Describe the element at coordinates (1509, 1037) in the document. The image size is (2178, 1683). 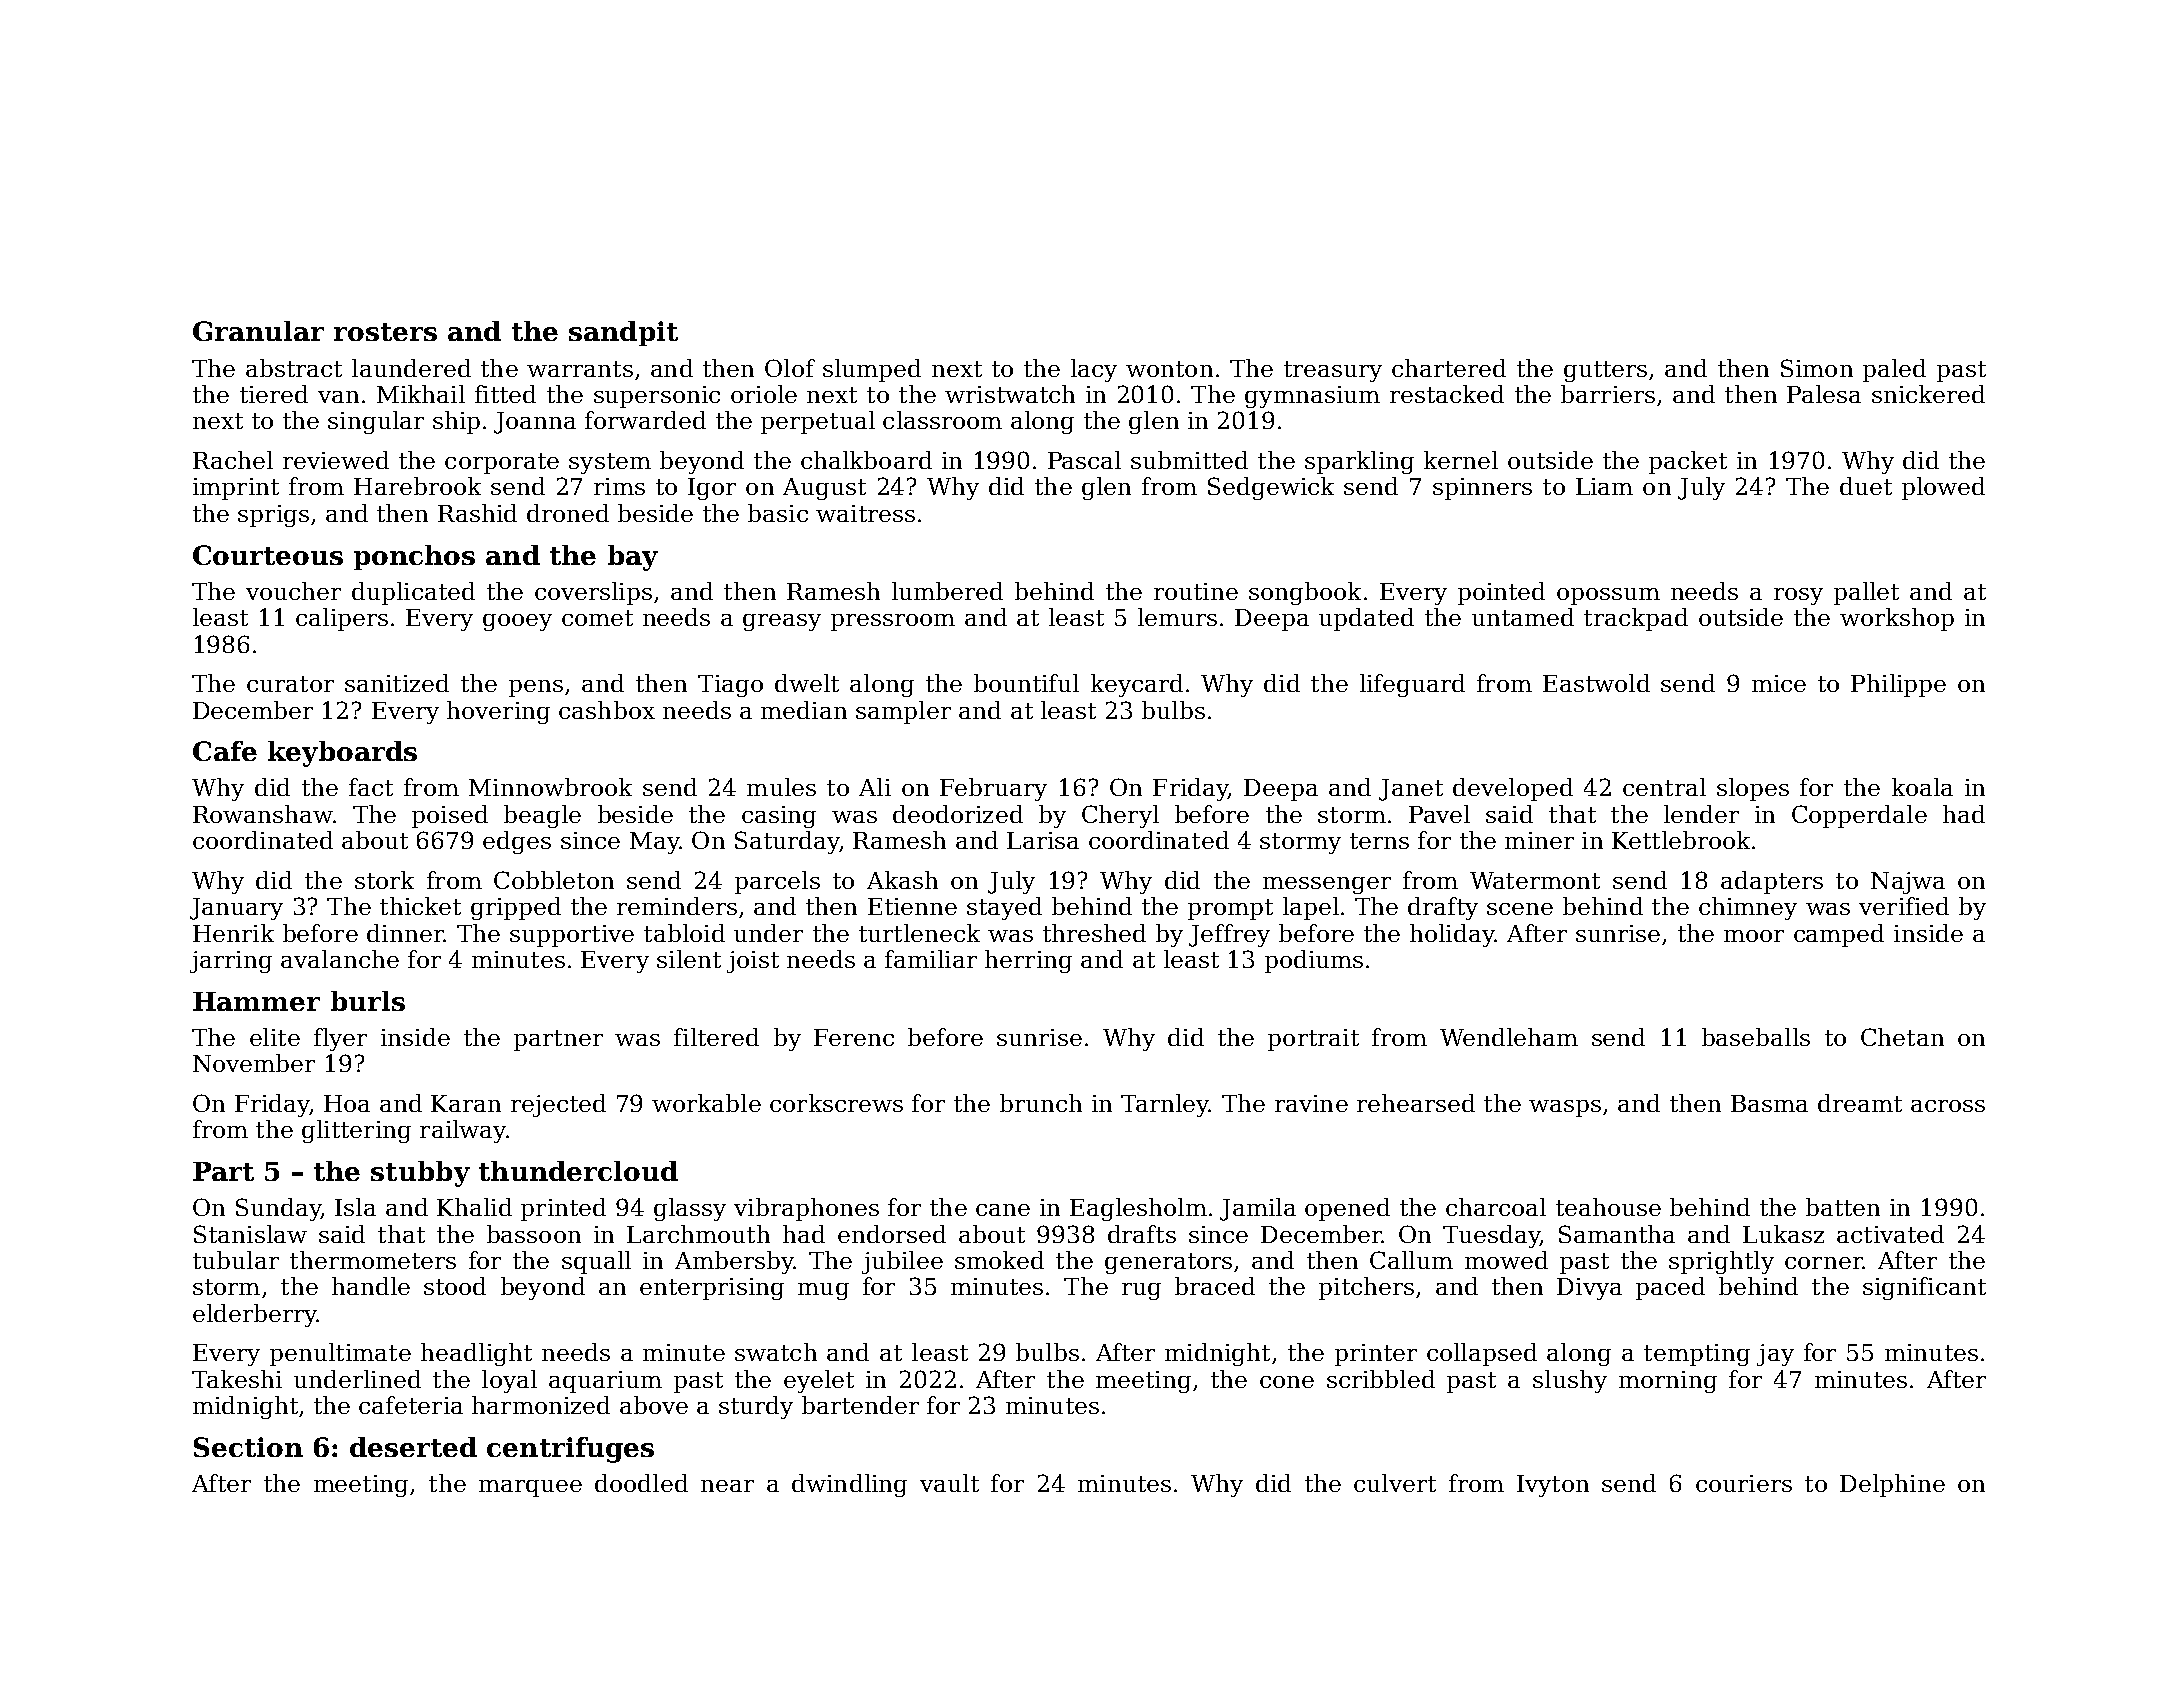
I see `Wendleham` at that location.
